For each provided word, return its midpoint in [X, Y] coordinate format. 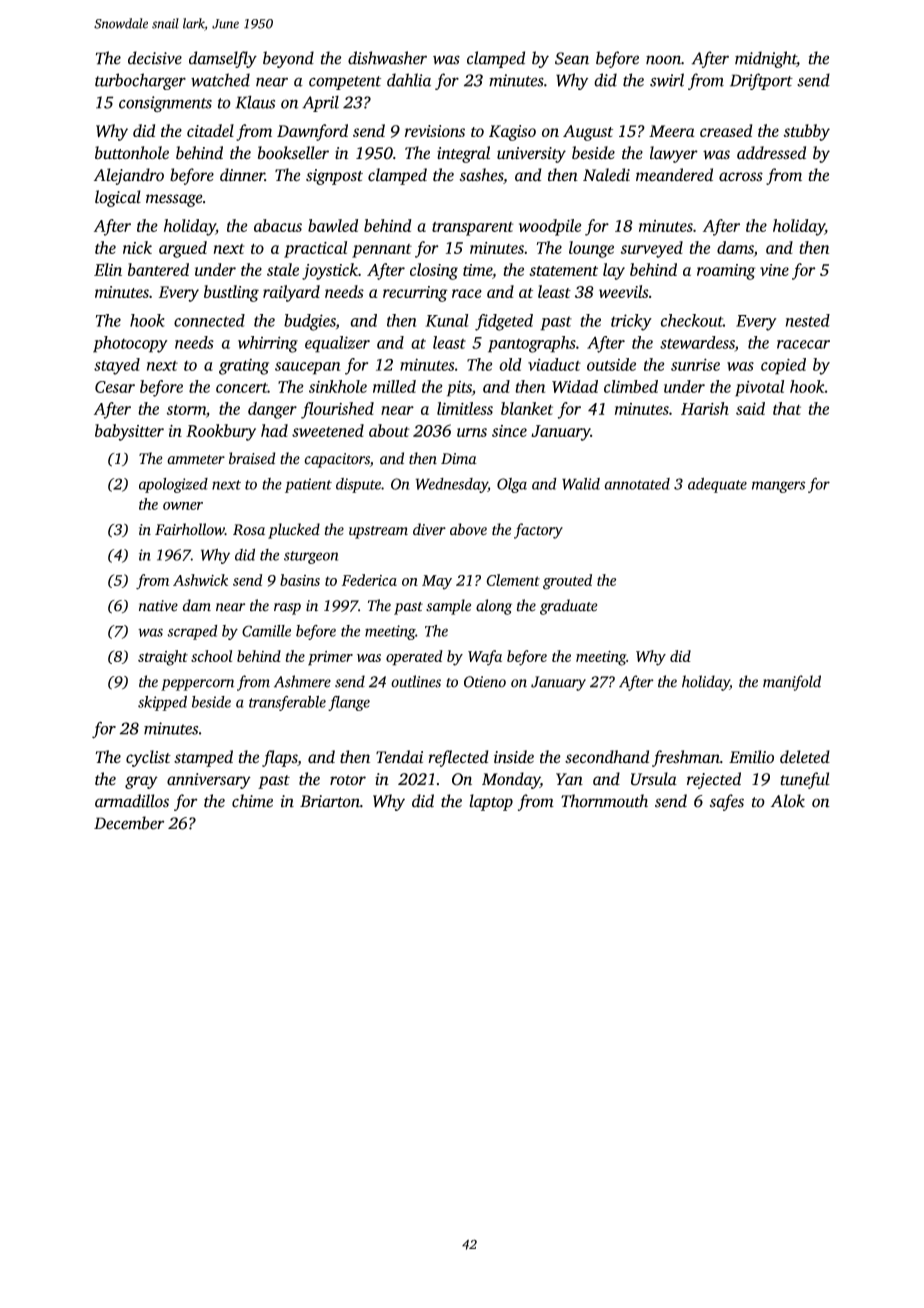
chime [252, 801]
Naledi [606, 175]
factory [538, 531]
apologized [173, 485]
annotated [637, 484]
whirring [268, 344]
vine [774, 270]
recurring [415, 294]
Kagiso [512, 133]
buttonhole [132, 153]
